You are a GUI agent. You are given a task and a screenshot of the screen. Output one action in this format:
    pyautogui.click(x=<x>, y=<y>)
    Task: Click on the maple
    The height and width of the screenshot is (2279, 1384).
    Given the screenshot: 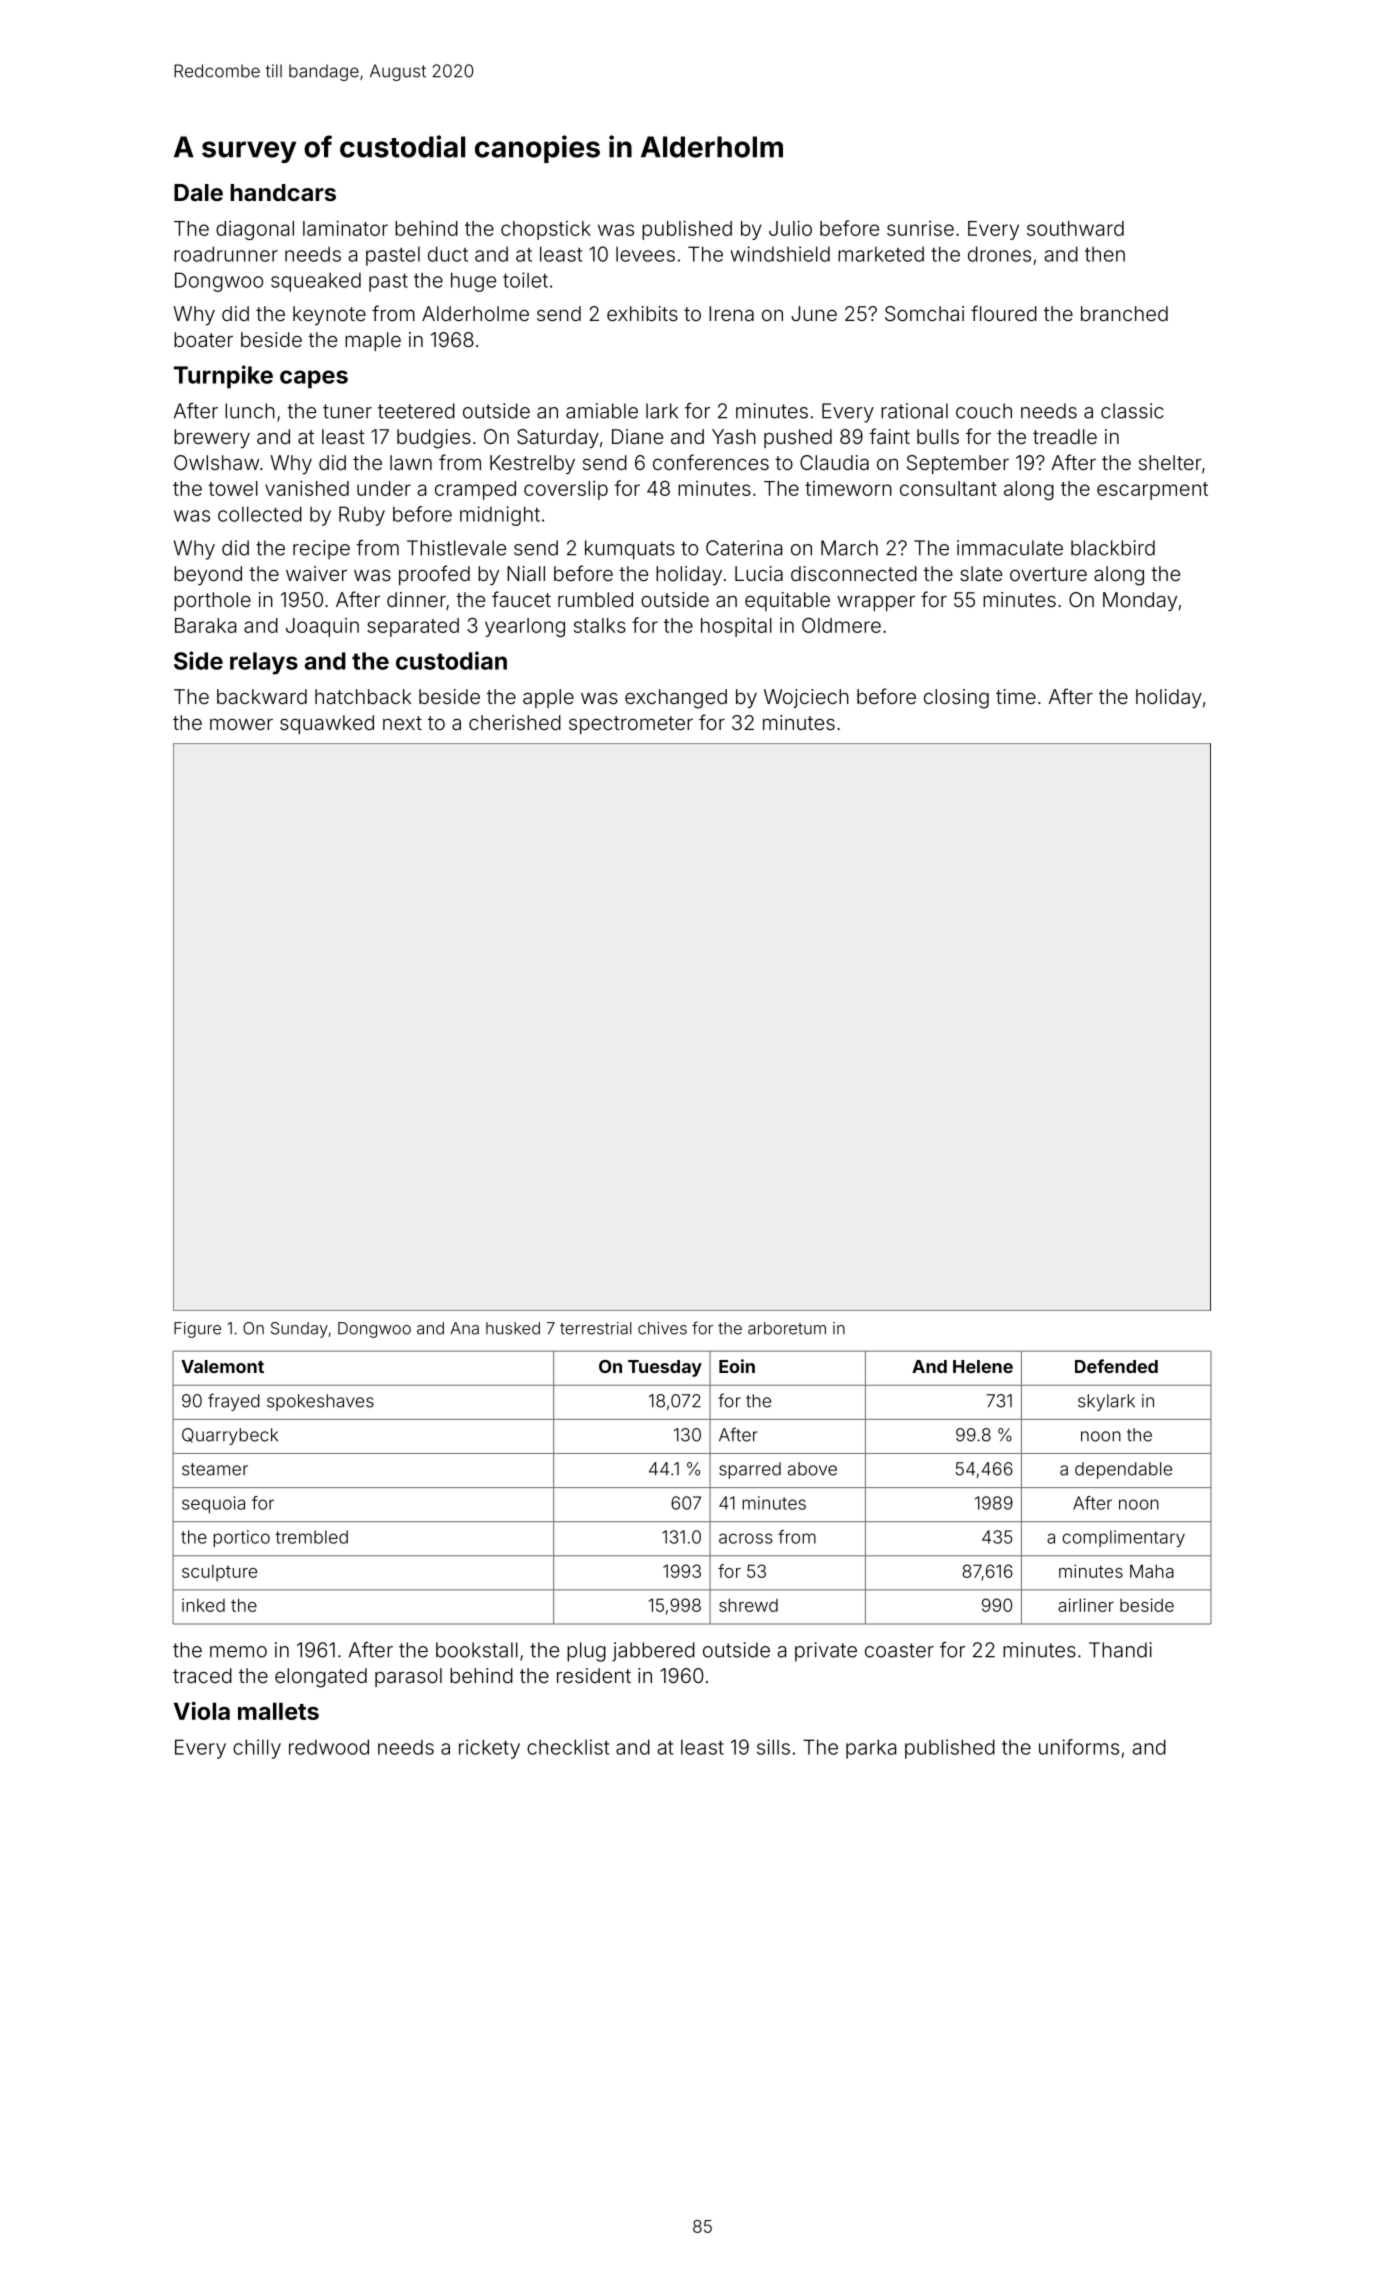 What is the action you would take?
    pyautogui.click(x=373, y=341)
